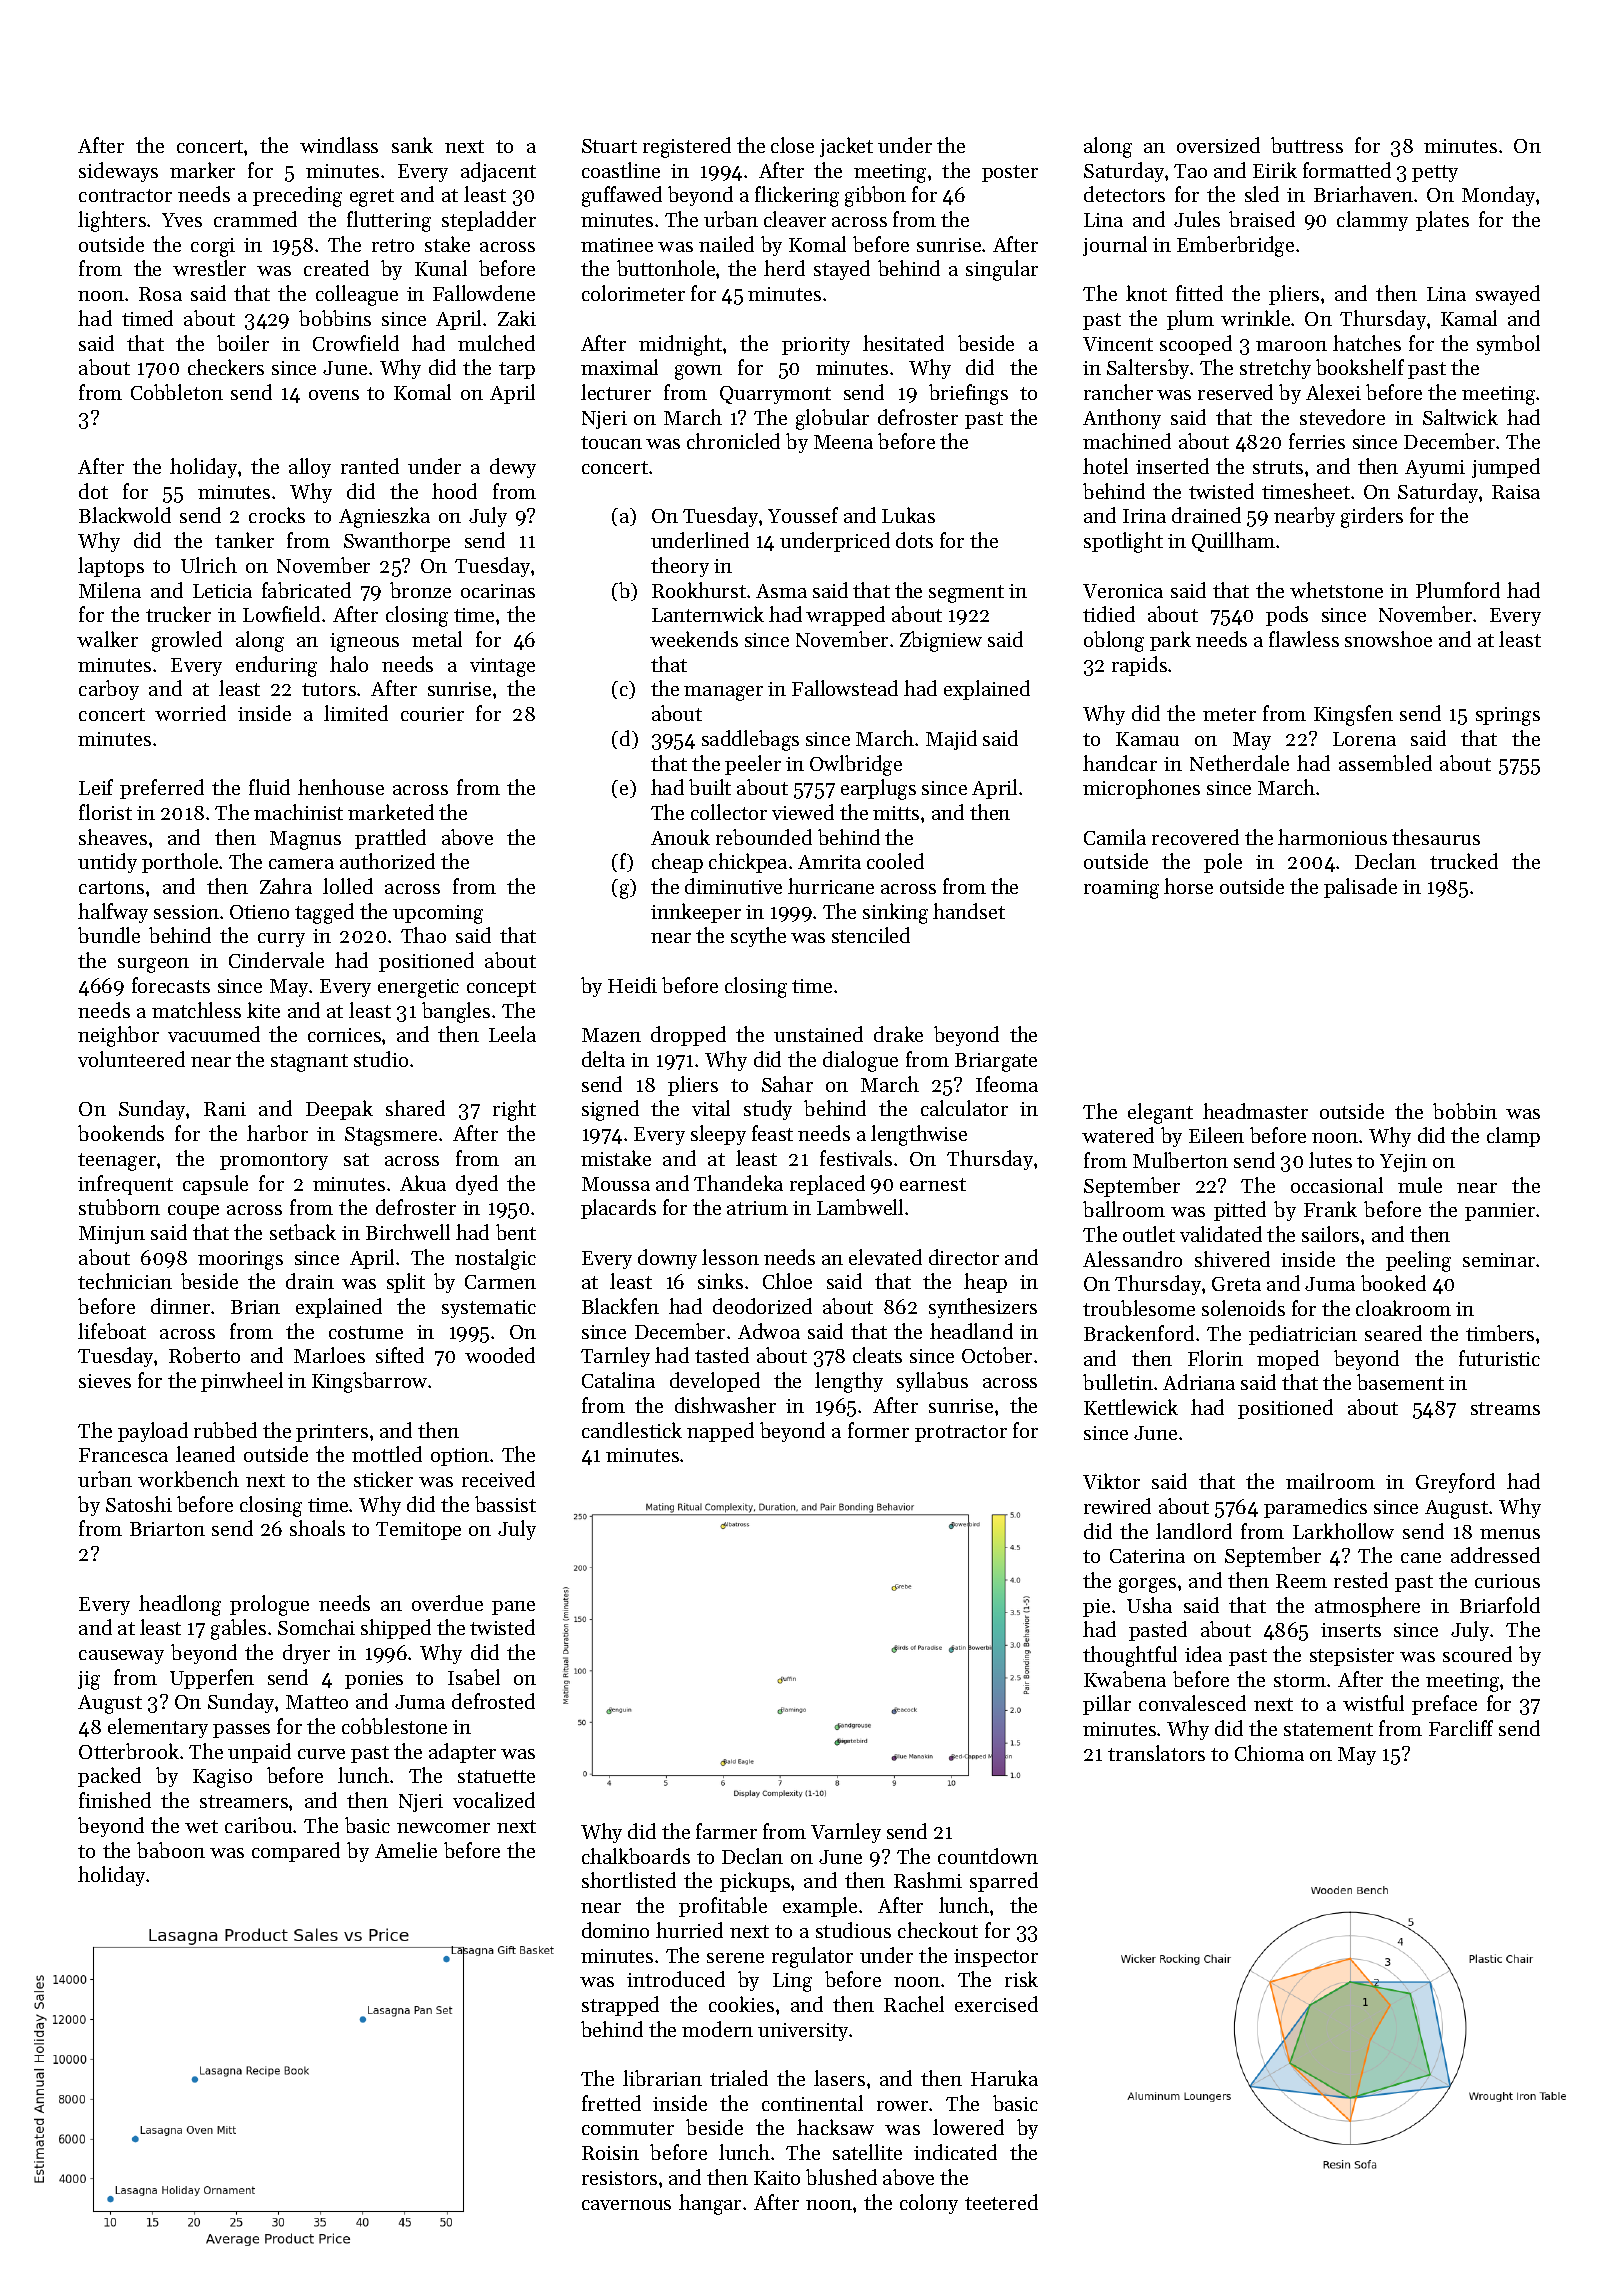  I want to click on hangar, so click(710, 2204).
